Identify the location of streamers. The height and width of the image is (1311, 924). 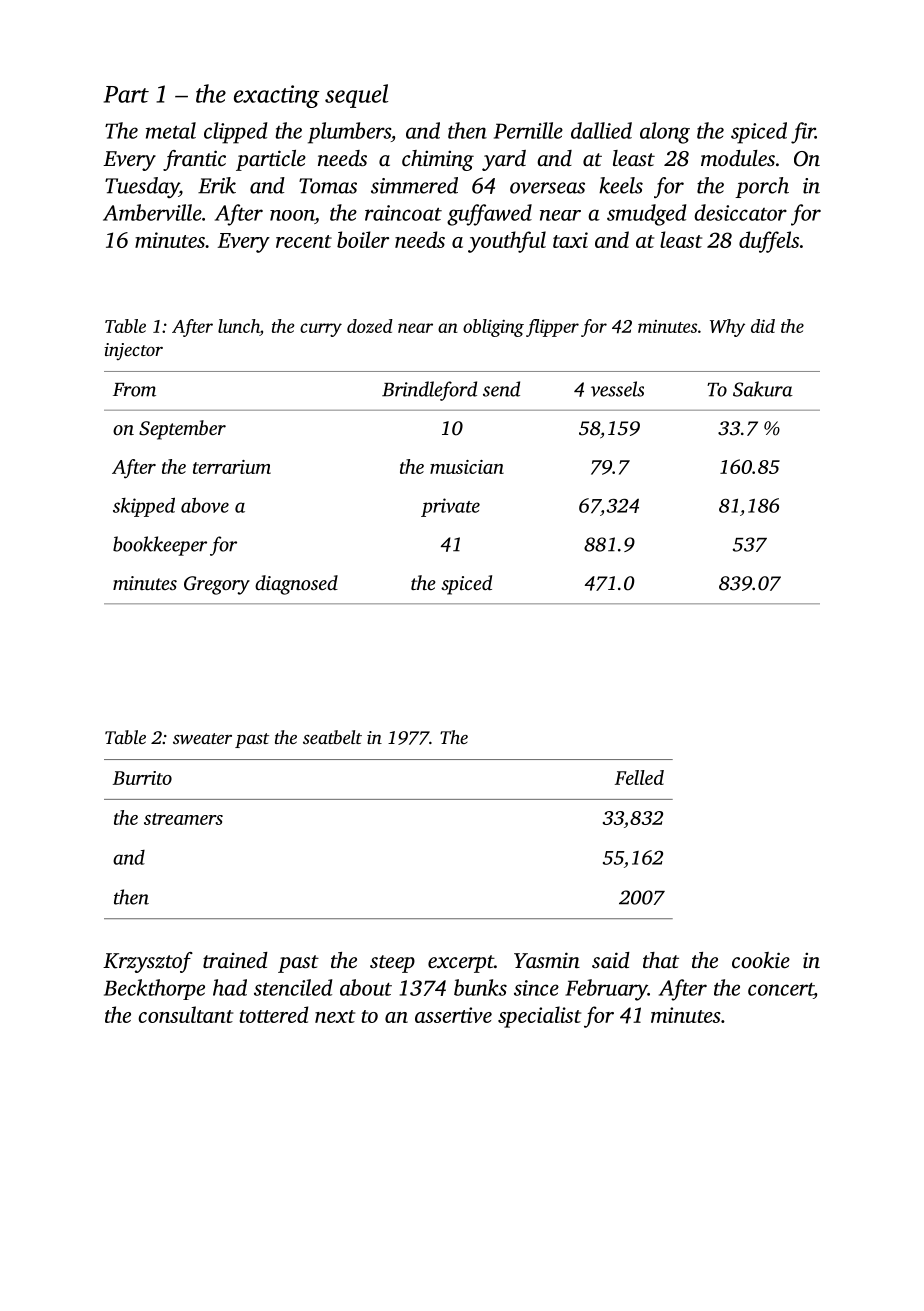
(183, 819).
